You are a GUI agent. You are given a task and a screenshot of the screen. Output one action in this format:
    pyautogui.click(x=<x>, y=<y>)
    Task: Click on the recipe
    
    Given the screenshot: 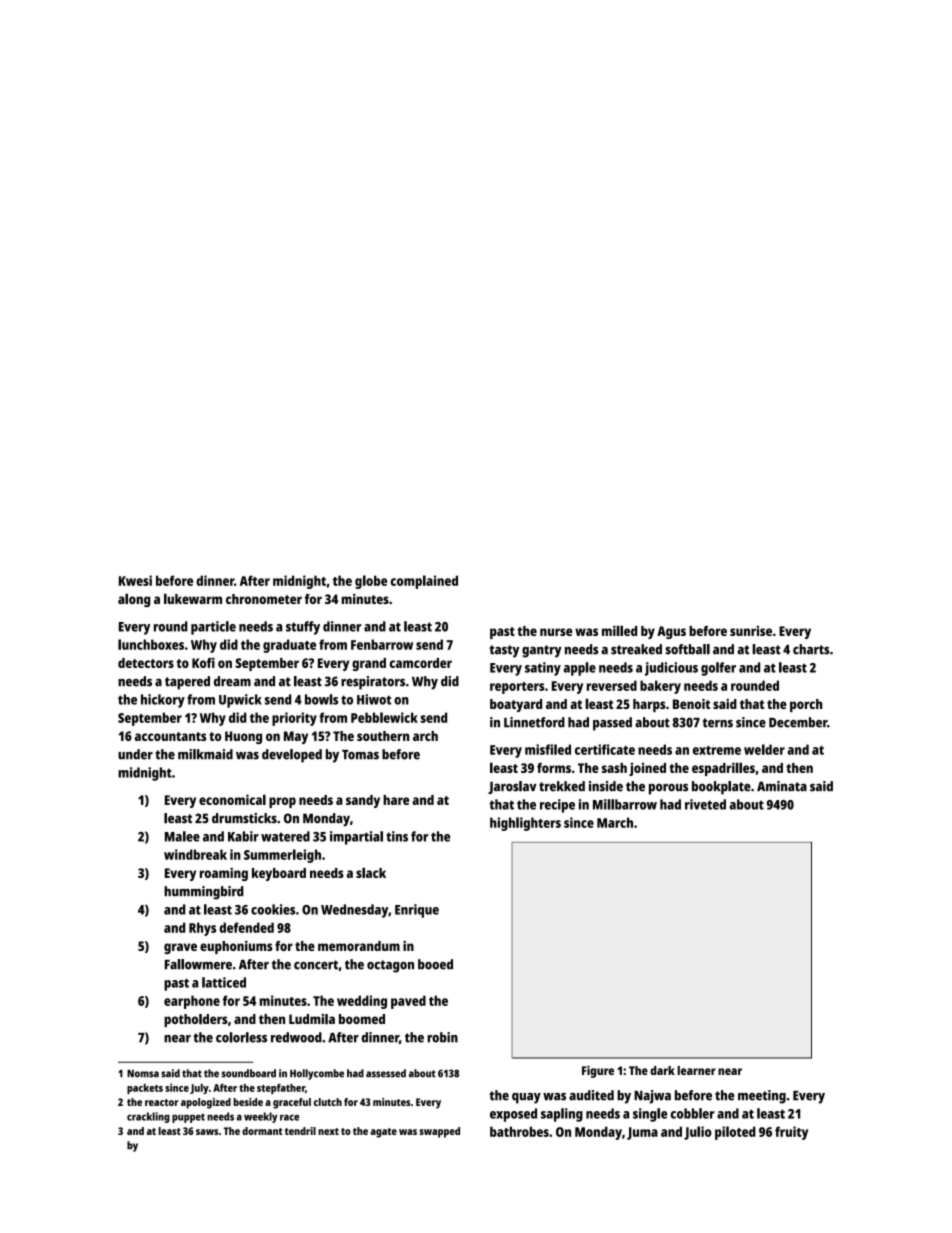 What is the action you would take?
    pyautogui.click(x=557, y=806)
